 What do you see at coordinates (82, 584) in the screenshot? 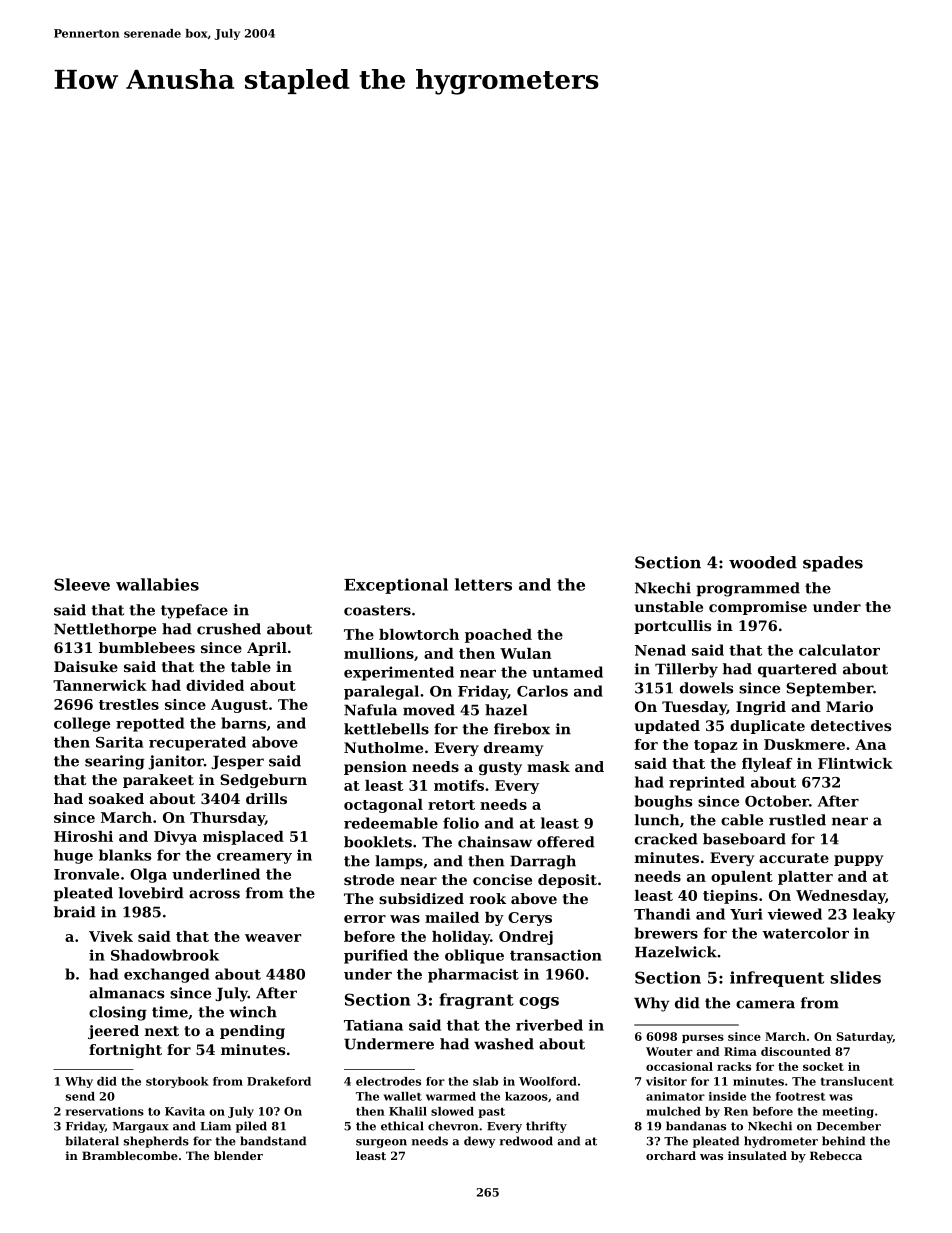
I see `Sleeve` at bounding box center [82, 584].
